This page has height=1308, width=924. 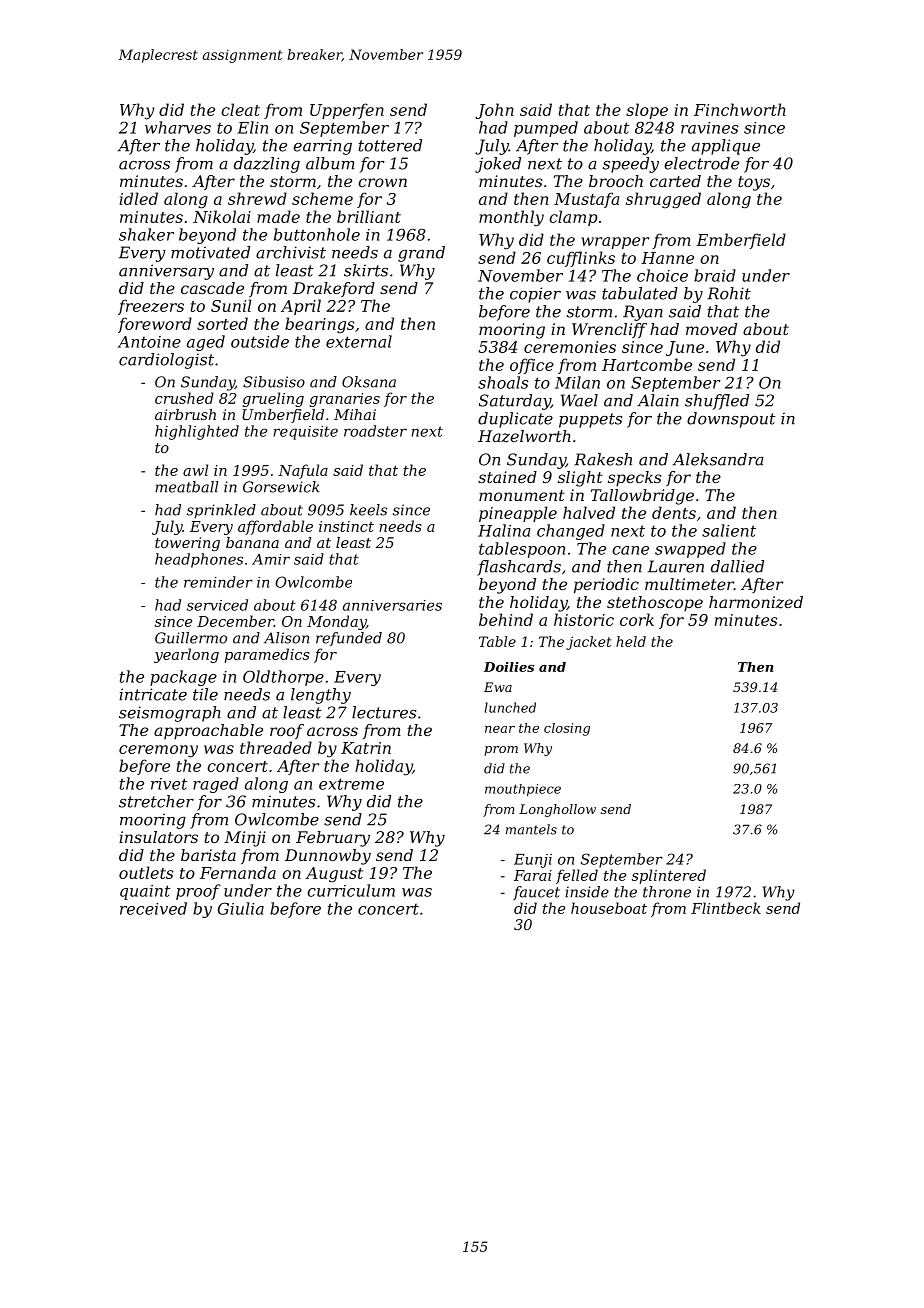 What do you see at coordinates (726, 908) in the page?
I see `Flintbeck` at bounding box center [726, 908].
